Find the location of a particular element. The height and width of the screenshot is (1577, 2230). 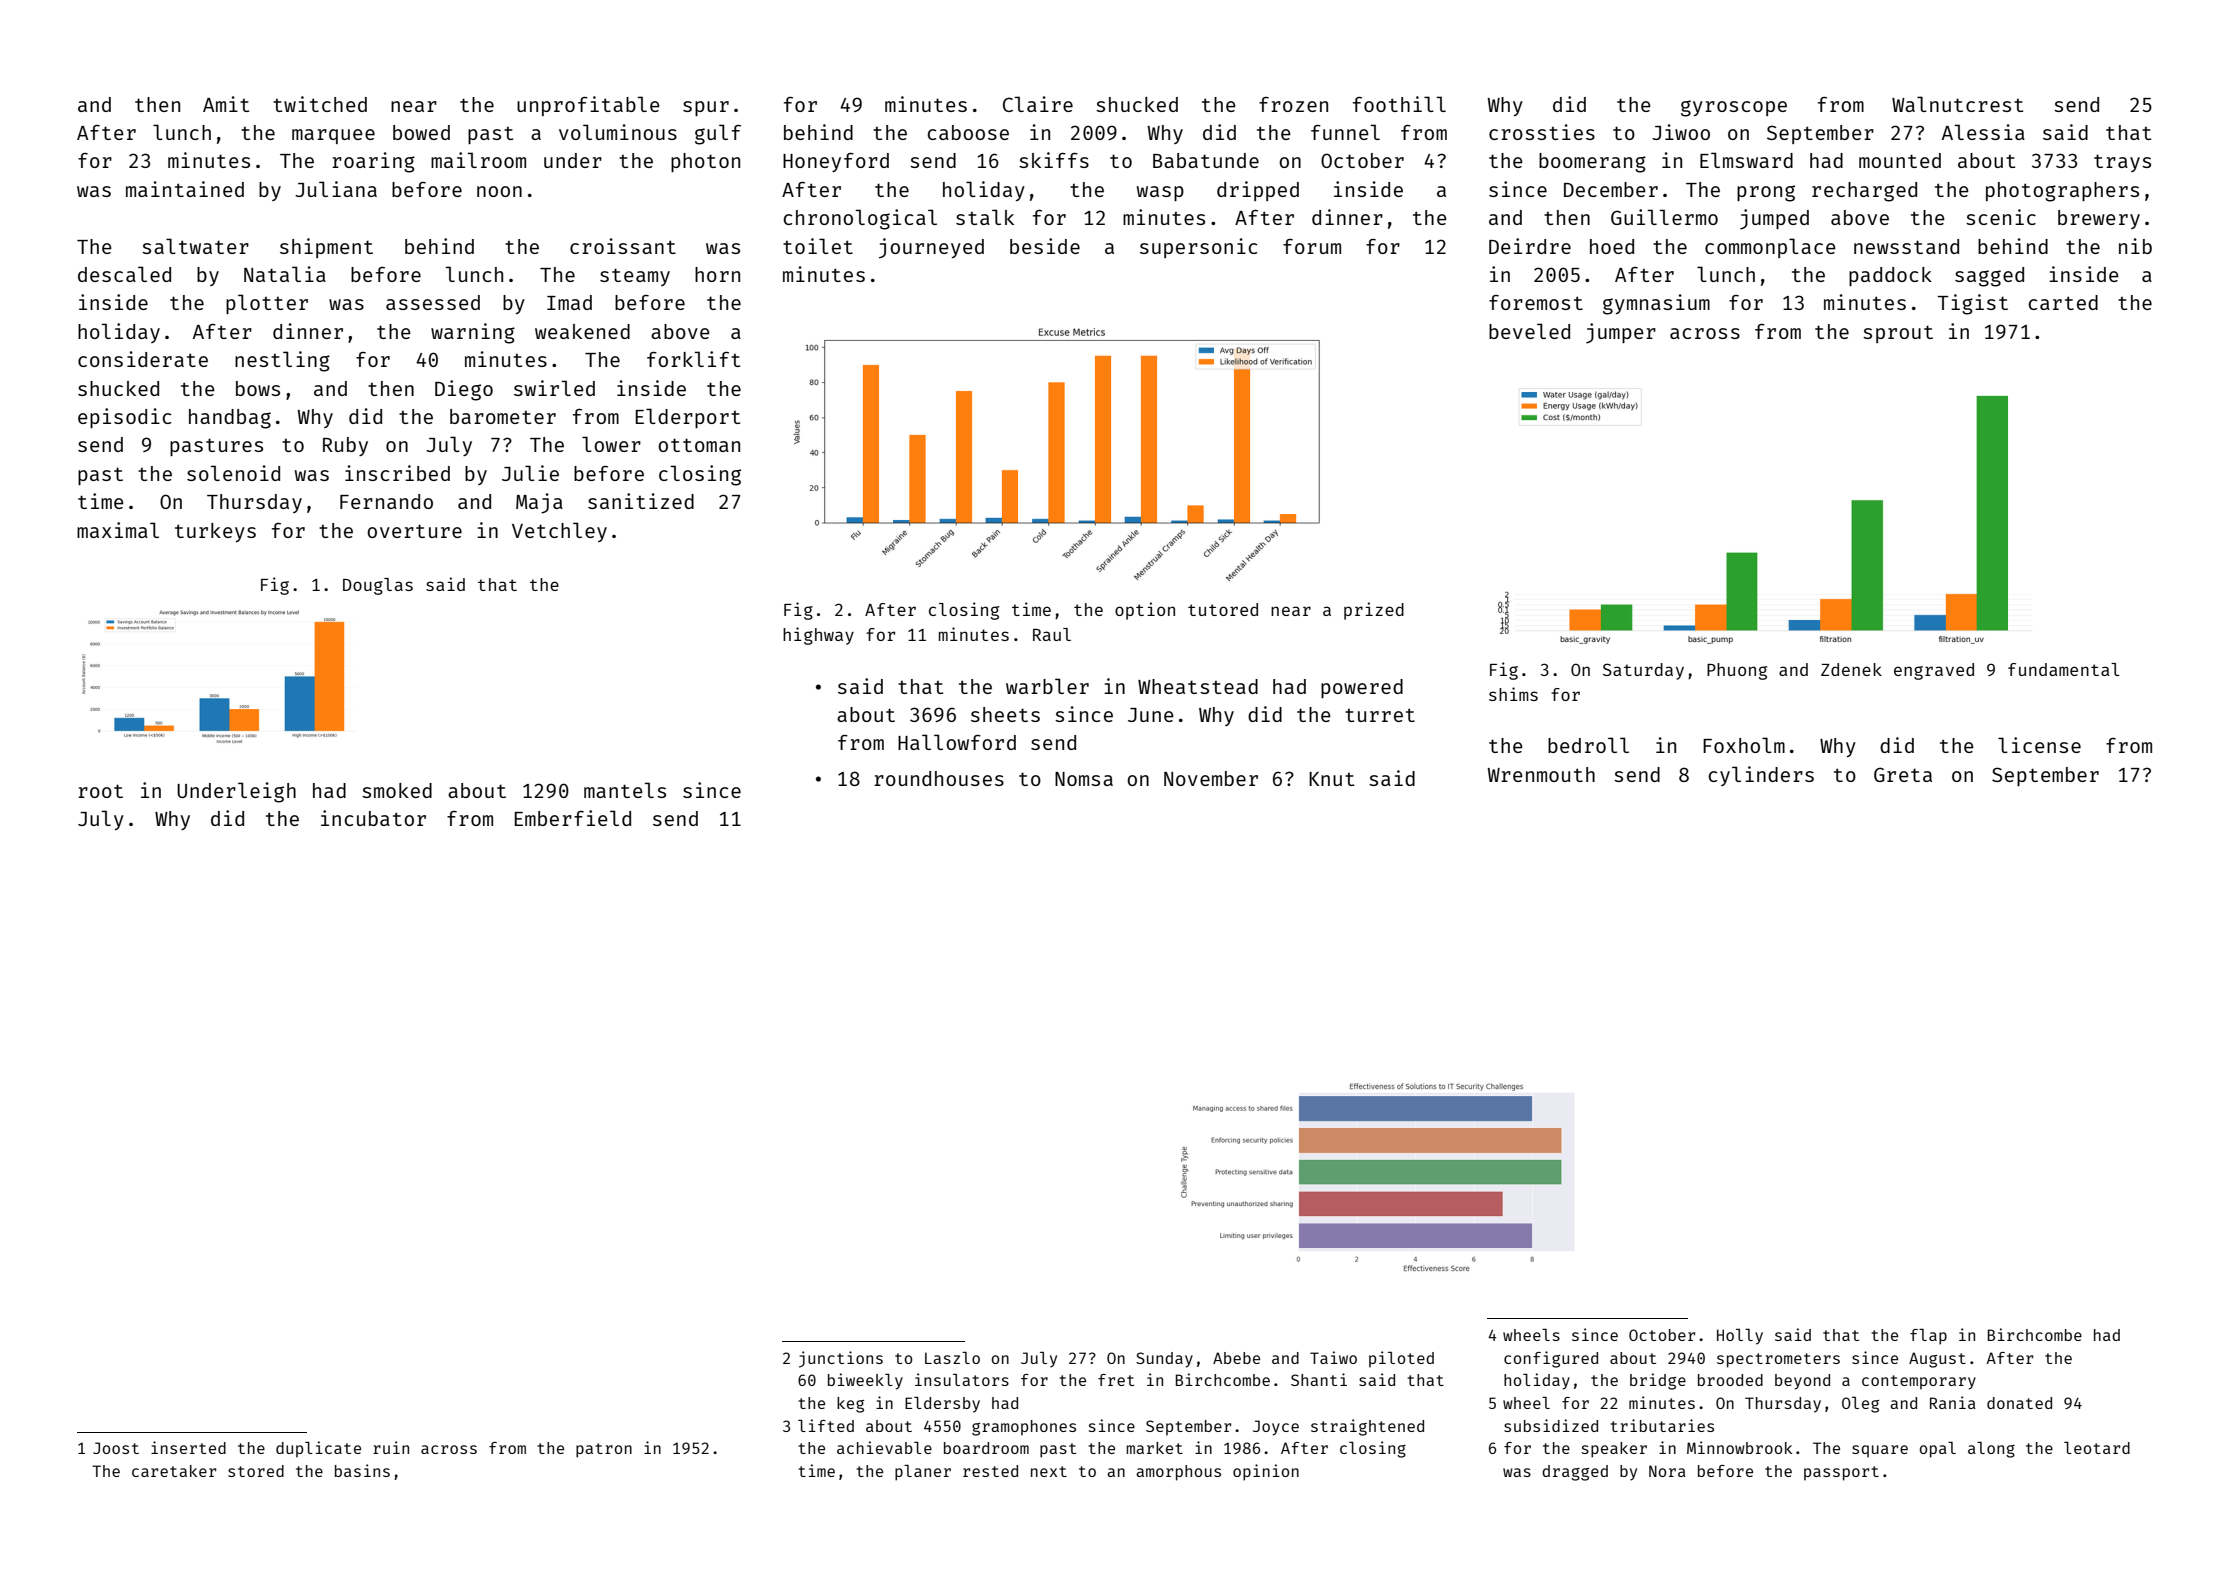

jumper is located at coordinates (1621, 333).
